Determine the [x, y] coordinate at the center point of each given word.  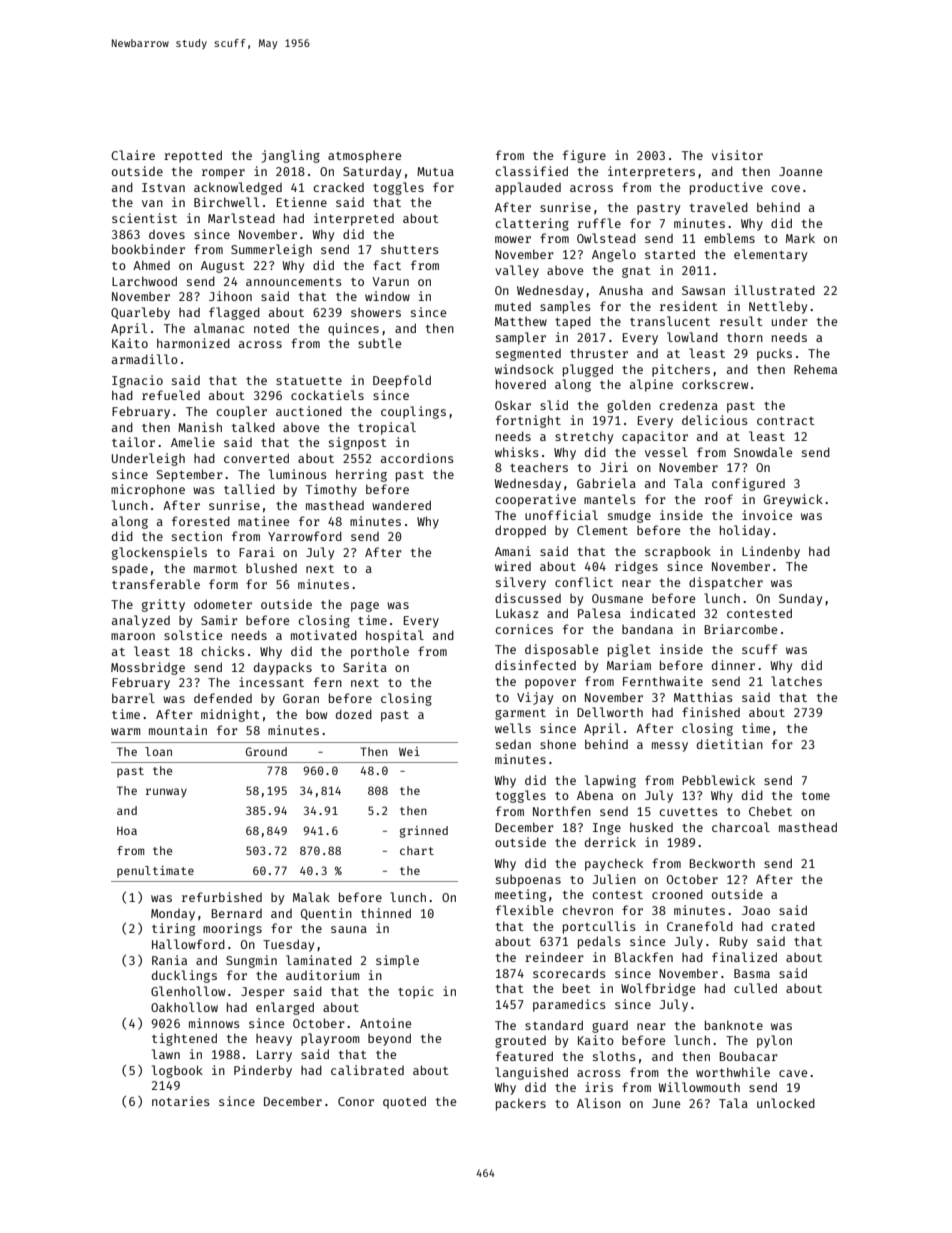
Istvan [163, 187]
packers [521, 1104]
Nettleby [778, 307]
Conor [356, 1101]
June [666, 1103]
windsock [524, 369]
